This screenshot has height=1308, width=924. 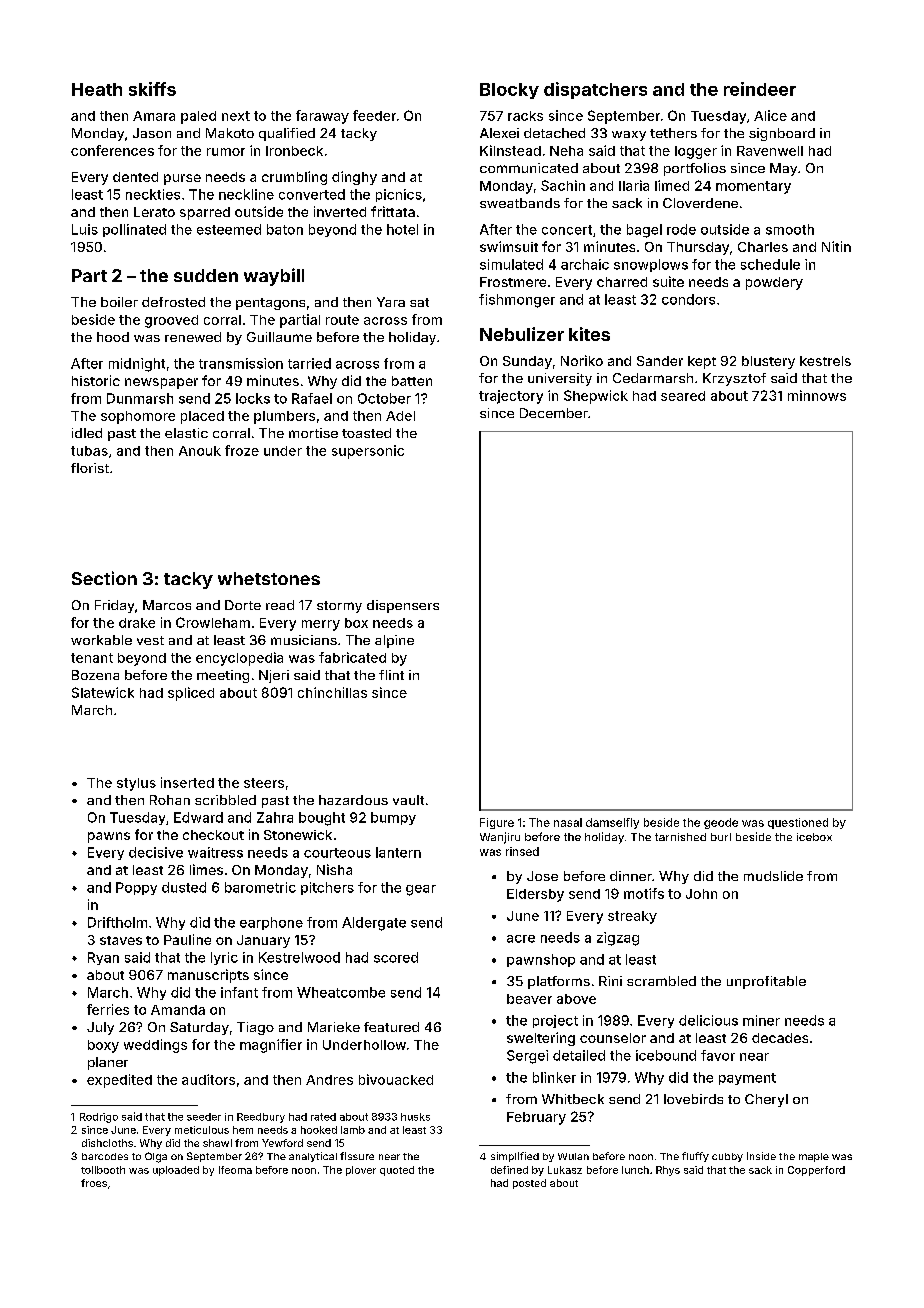 I want to click on reindeer, so click(x=760, y=89).
